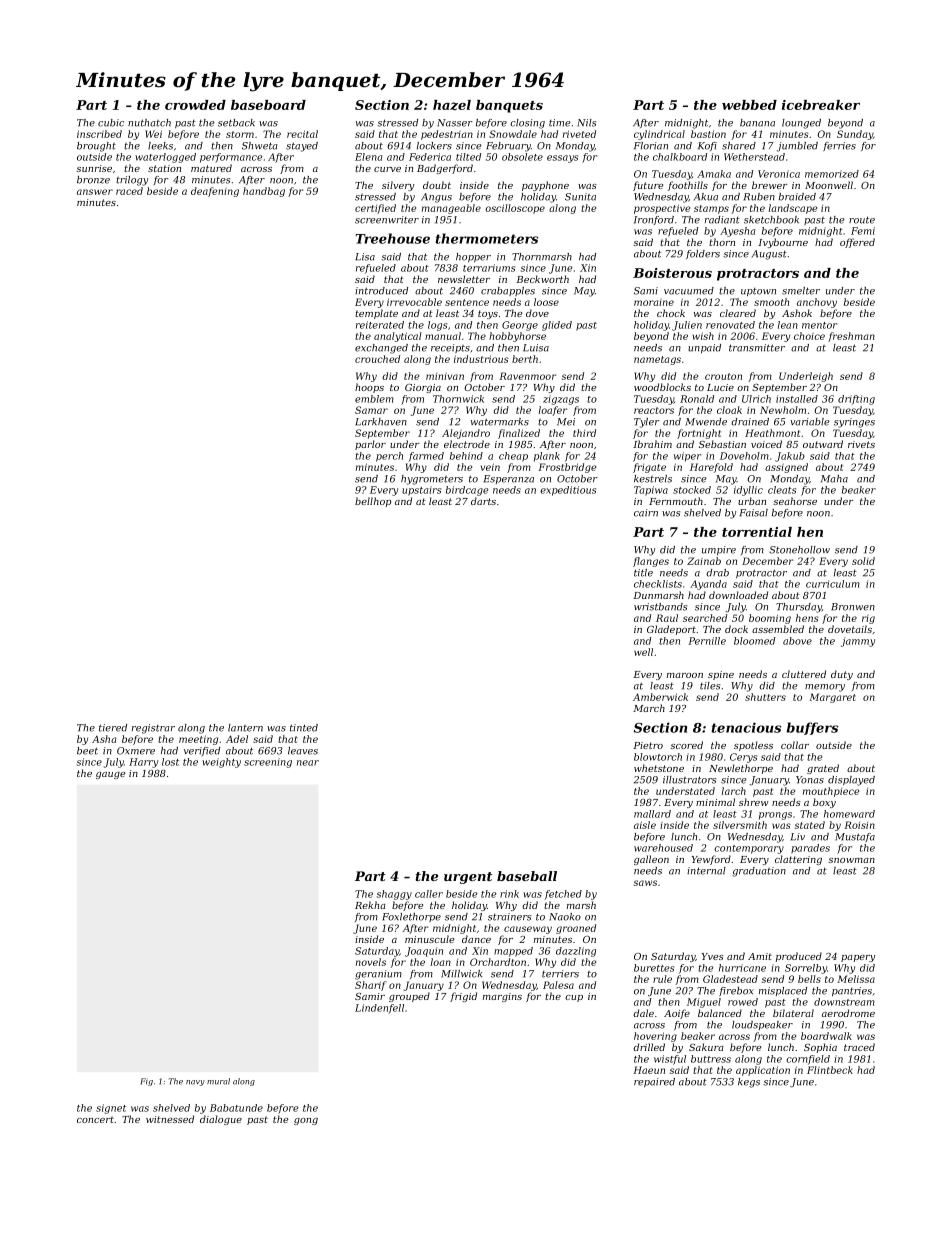 Image resolution: width=952 pixels, height=1233 pixels. I want to click on webbed, so click(749, 105).
